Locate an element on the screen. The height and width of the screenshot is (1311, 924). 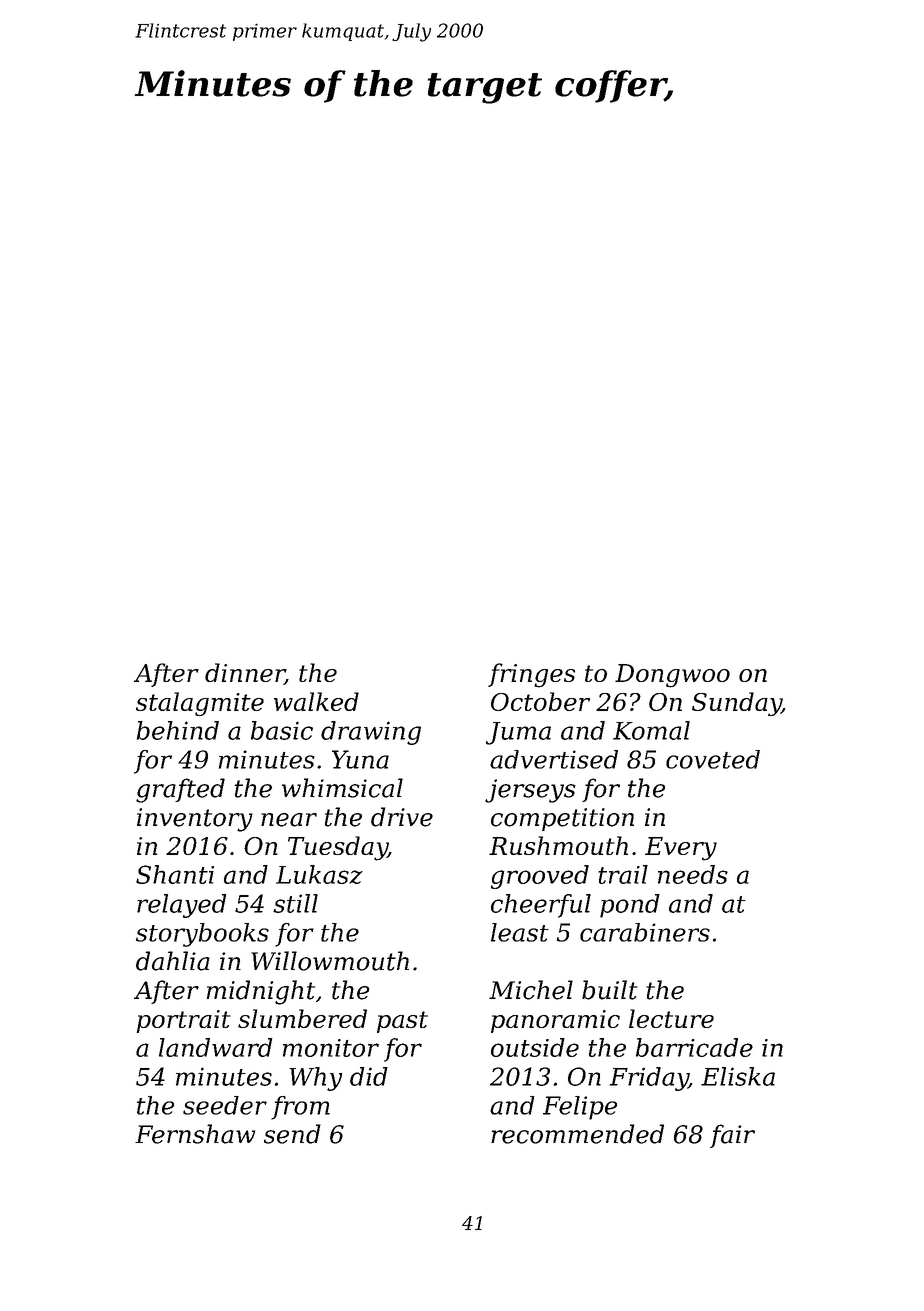
behind is located at coordinates (178, 730).
